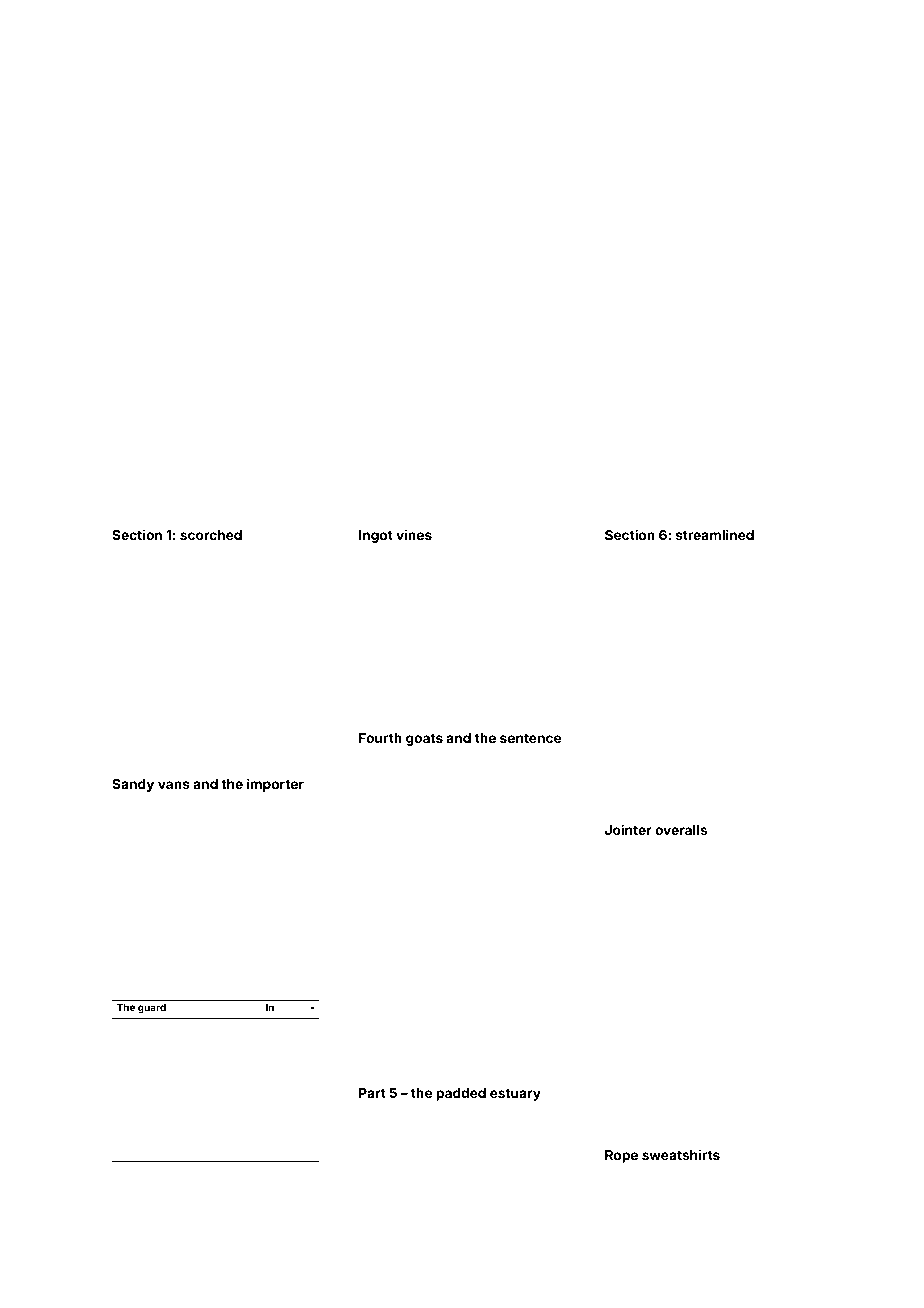 This image has height=1308, width=924. What do you see at coordinates (187, 717) in the image?
I see `reviewer` at bounding box center [187, 717].
